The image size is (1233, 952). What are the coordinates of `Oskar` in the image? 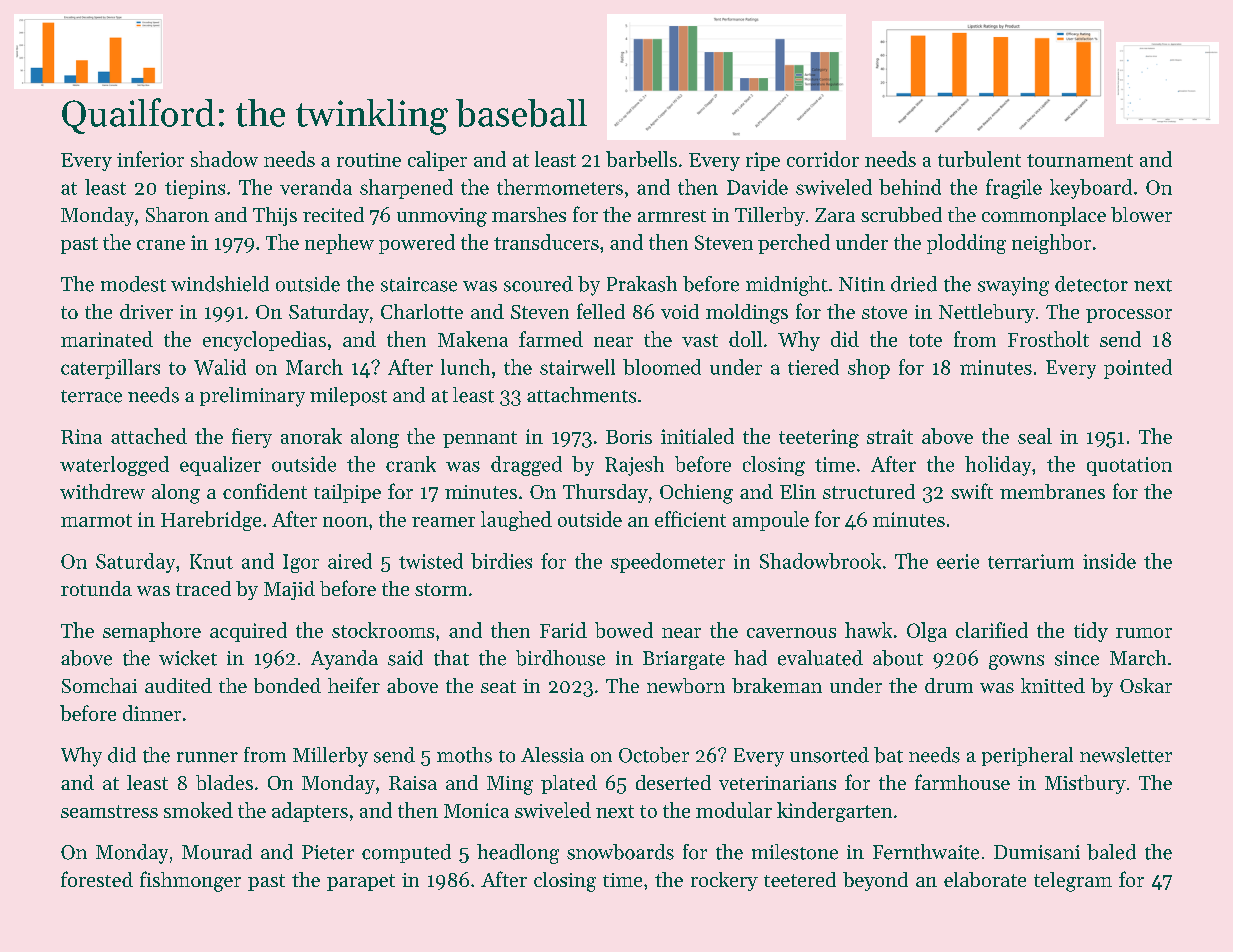 It's located at (1146, 685).
